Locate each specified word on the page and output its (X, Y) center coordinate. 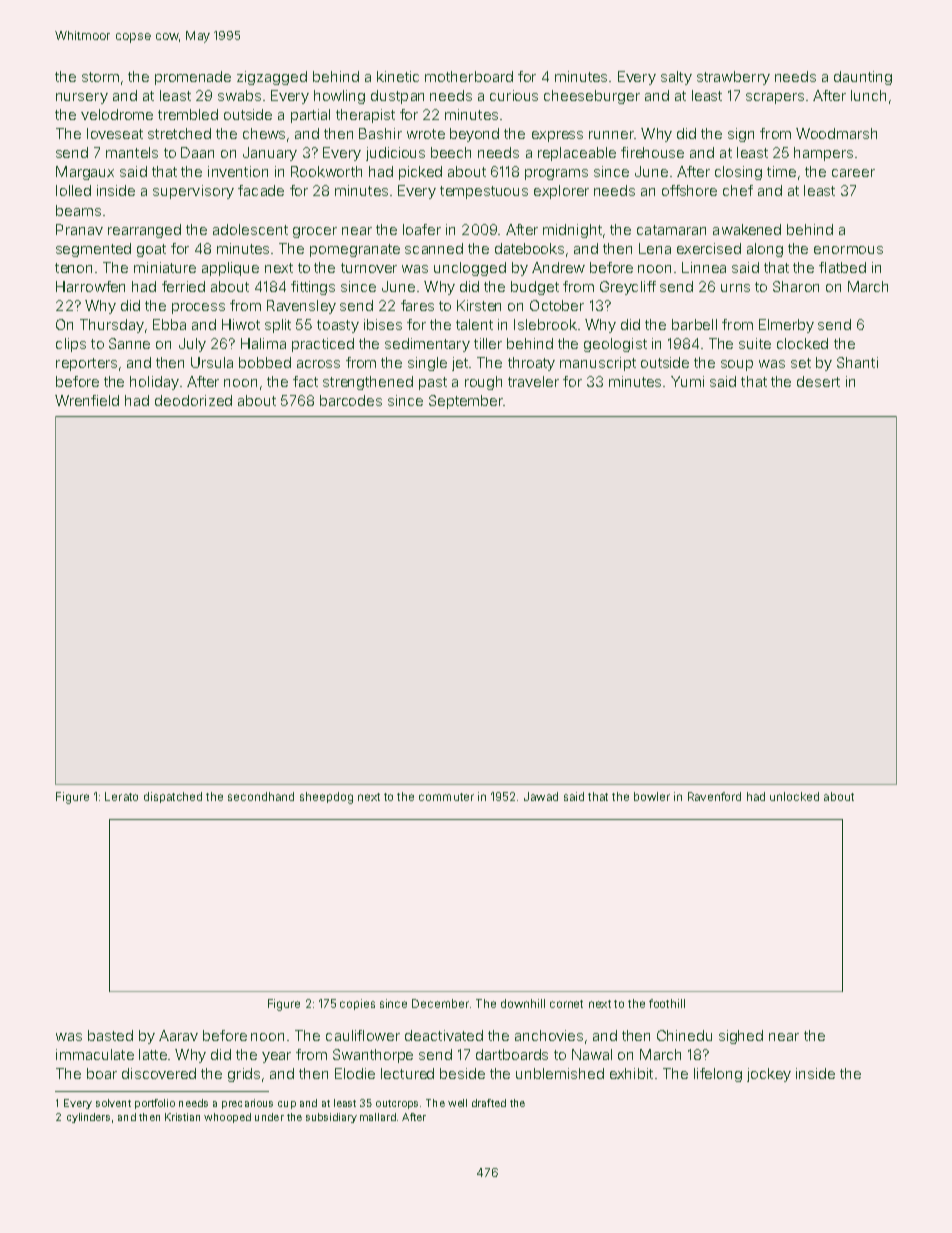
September (466, 402)
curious (514, 95)
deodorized (193, 400)
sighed (741, 1037)
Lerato (121, 796)
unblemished (560, 1073)
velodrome (117, 114)
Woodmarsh (836, 133)
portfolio (155, 1104)
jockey (769, 1075)
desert (818, 381)
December (440, 1003)
